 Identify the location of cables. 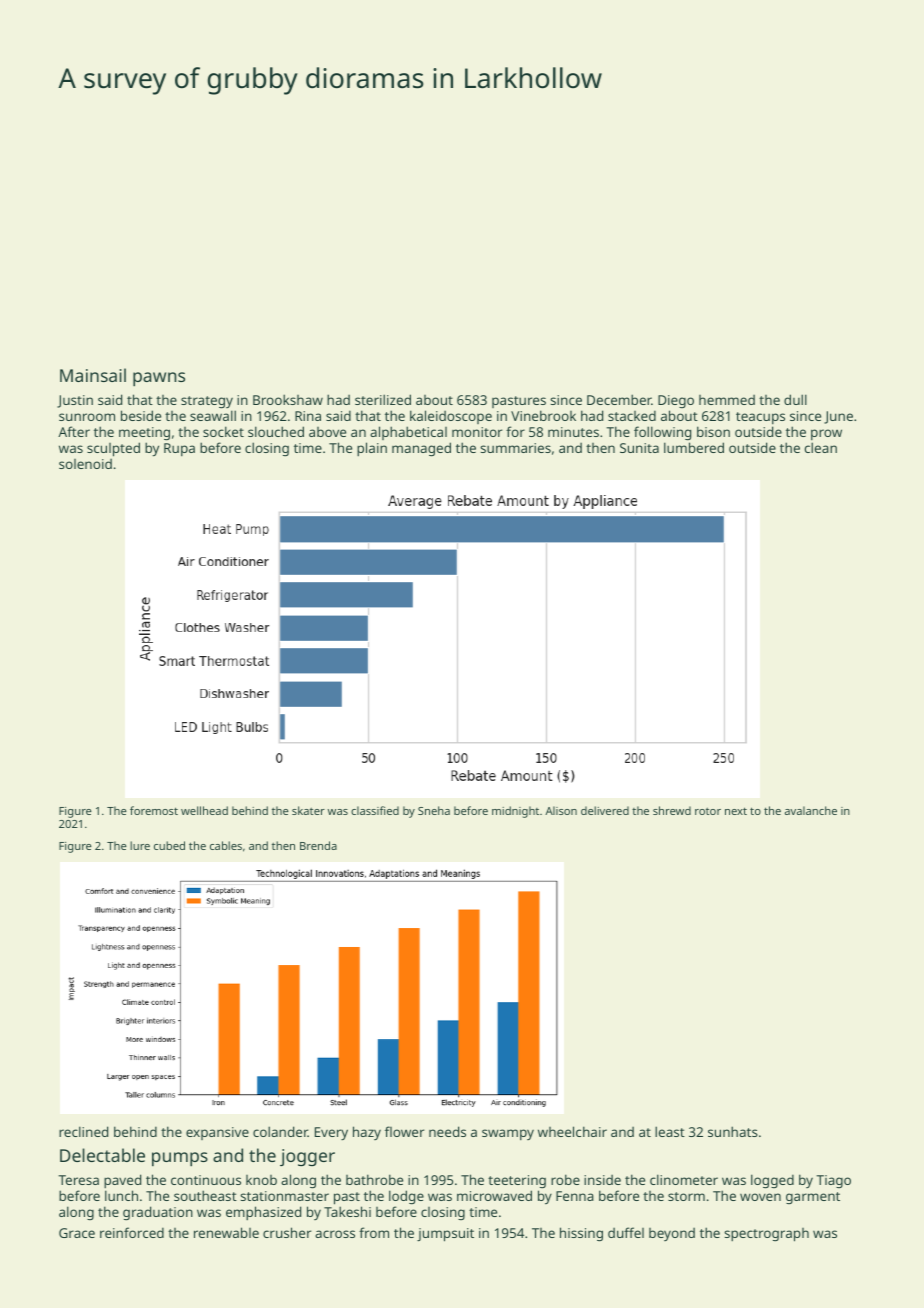
(226, 845).
